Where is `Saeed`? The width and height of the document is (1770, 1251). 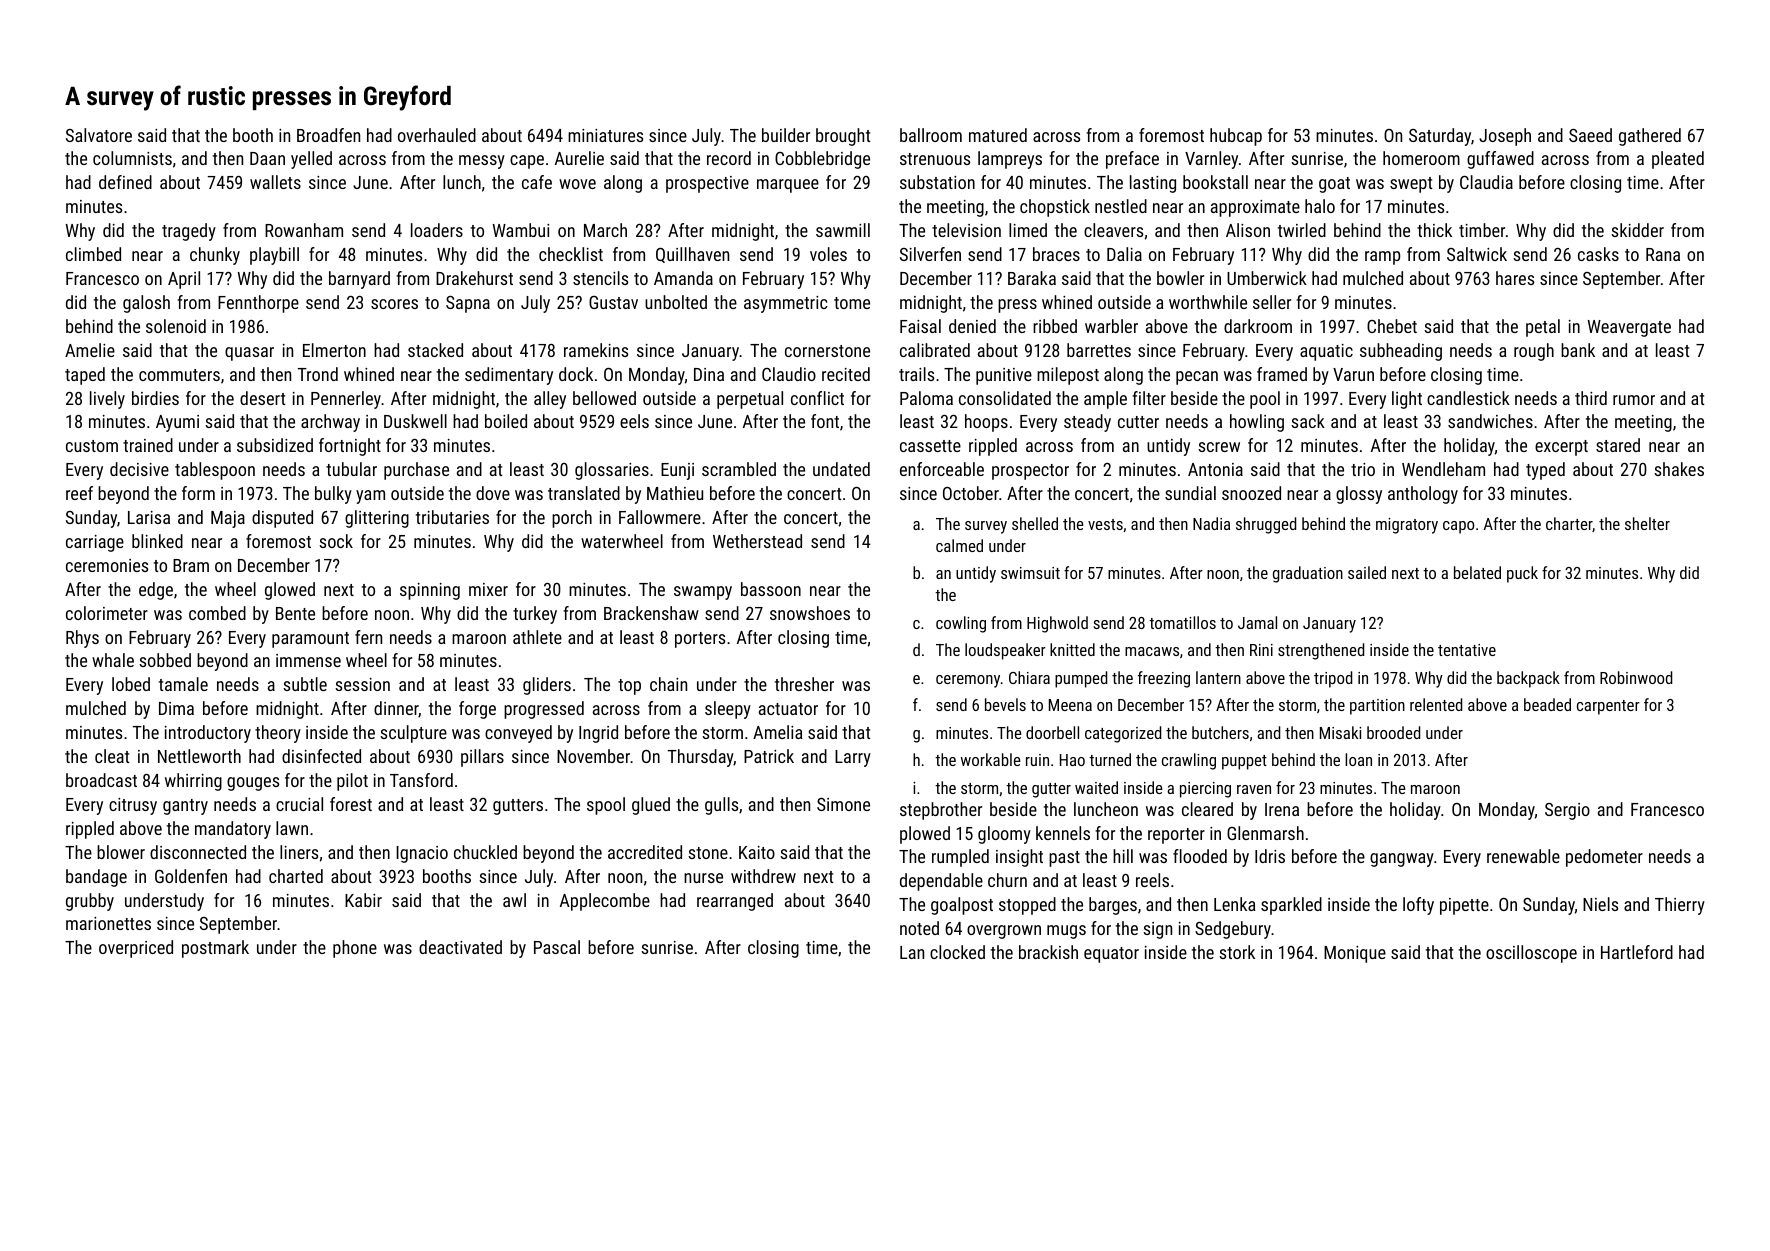 Saeed is located at coordinates (1590, 135).
